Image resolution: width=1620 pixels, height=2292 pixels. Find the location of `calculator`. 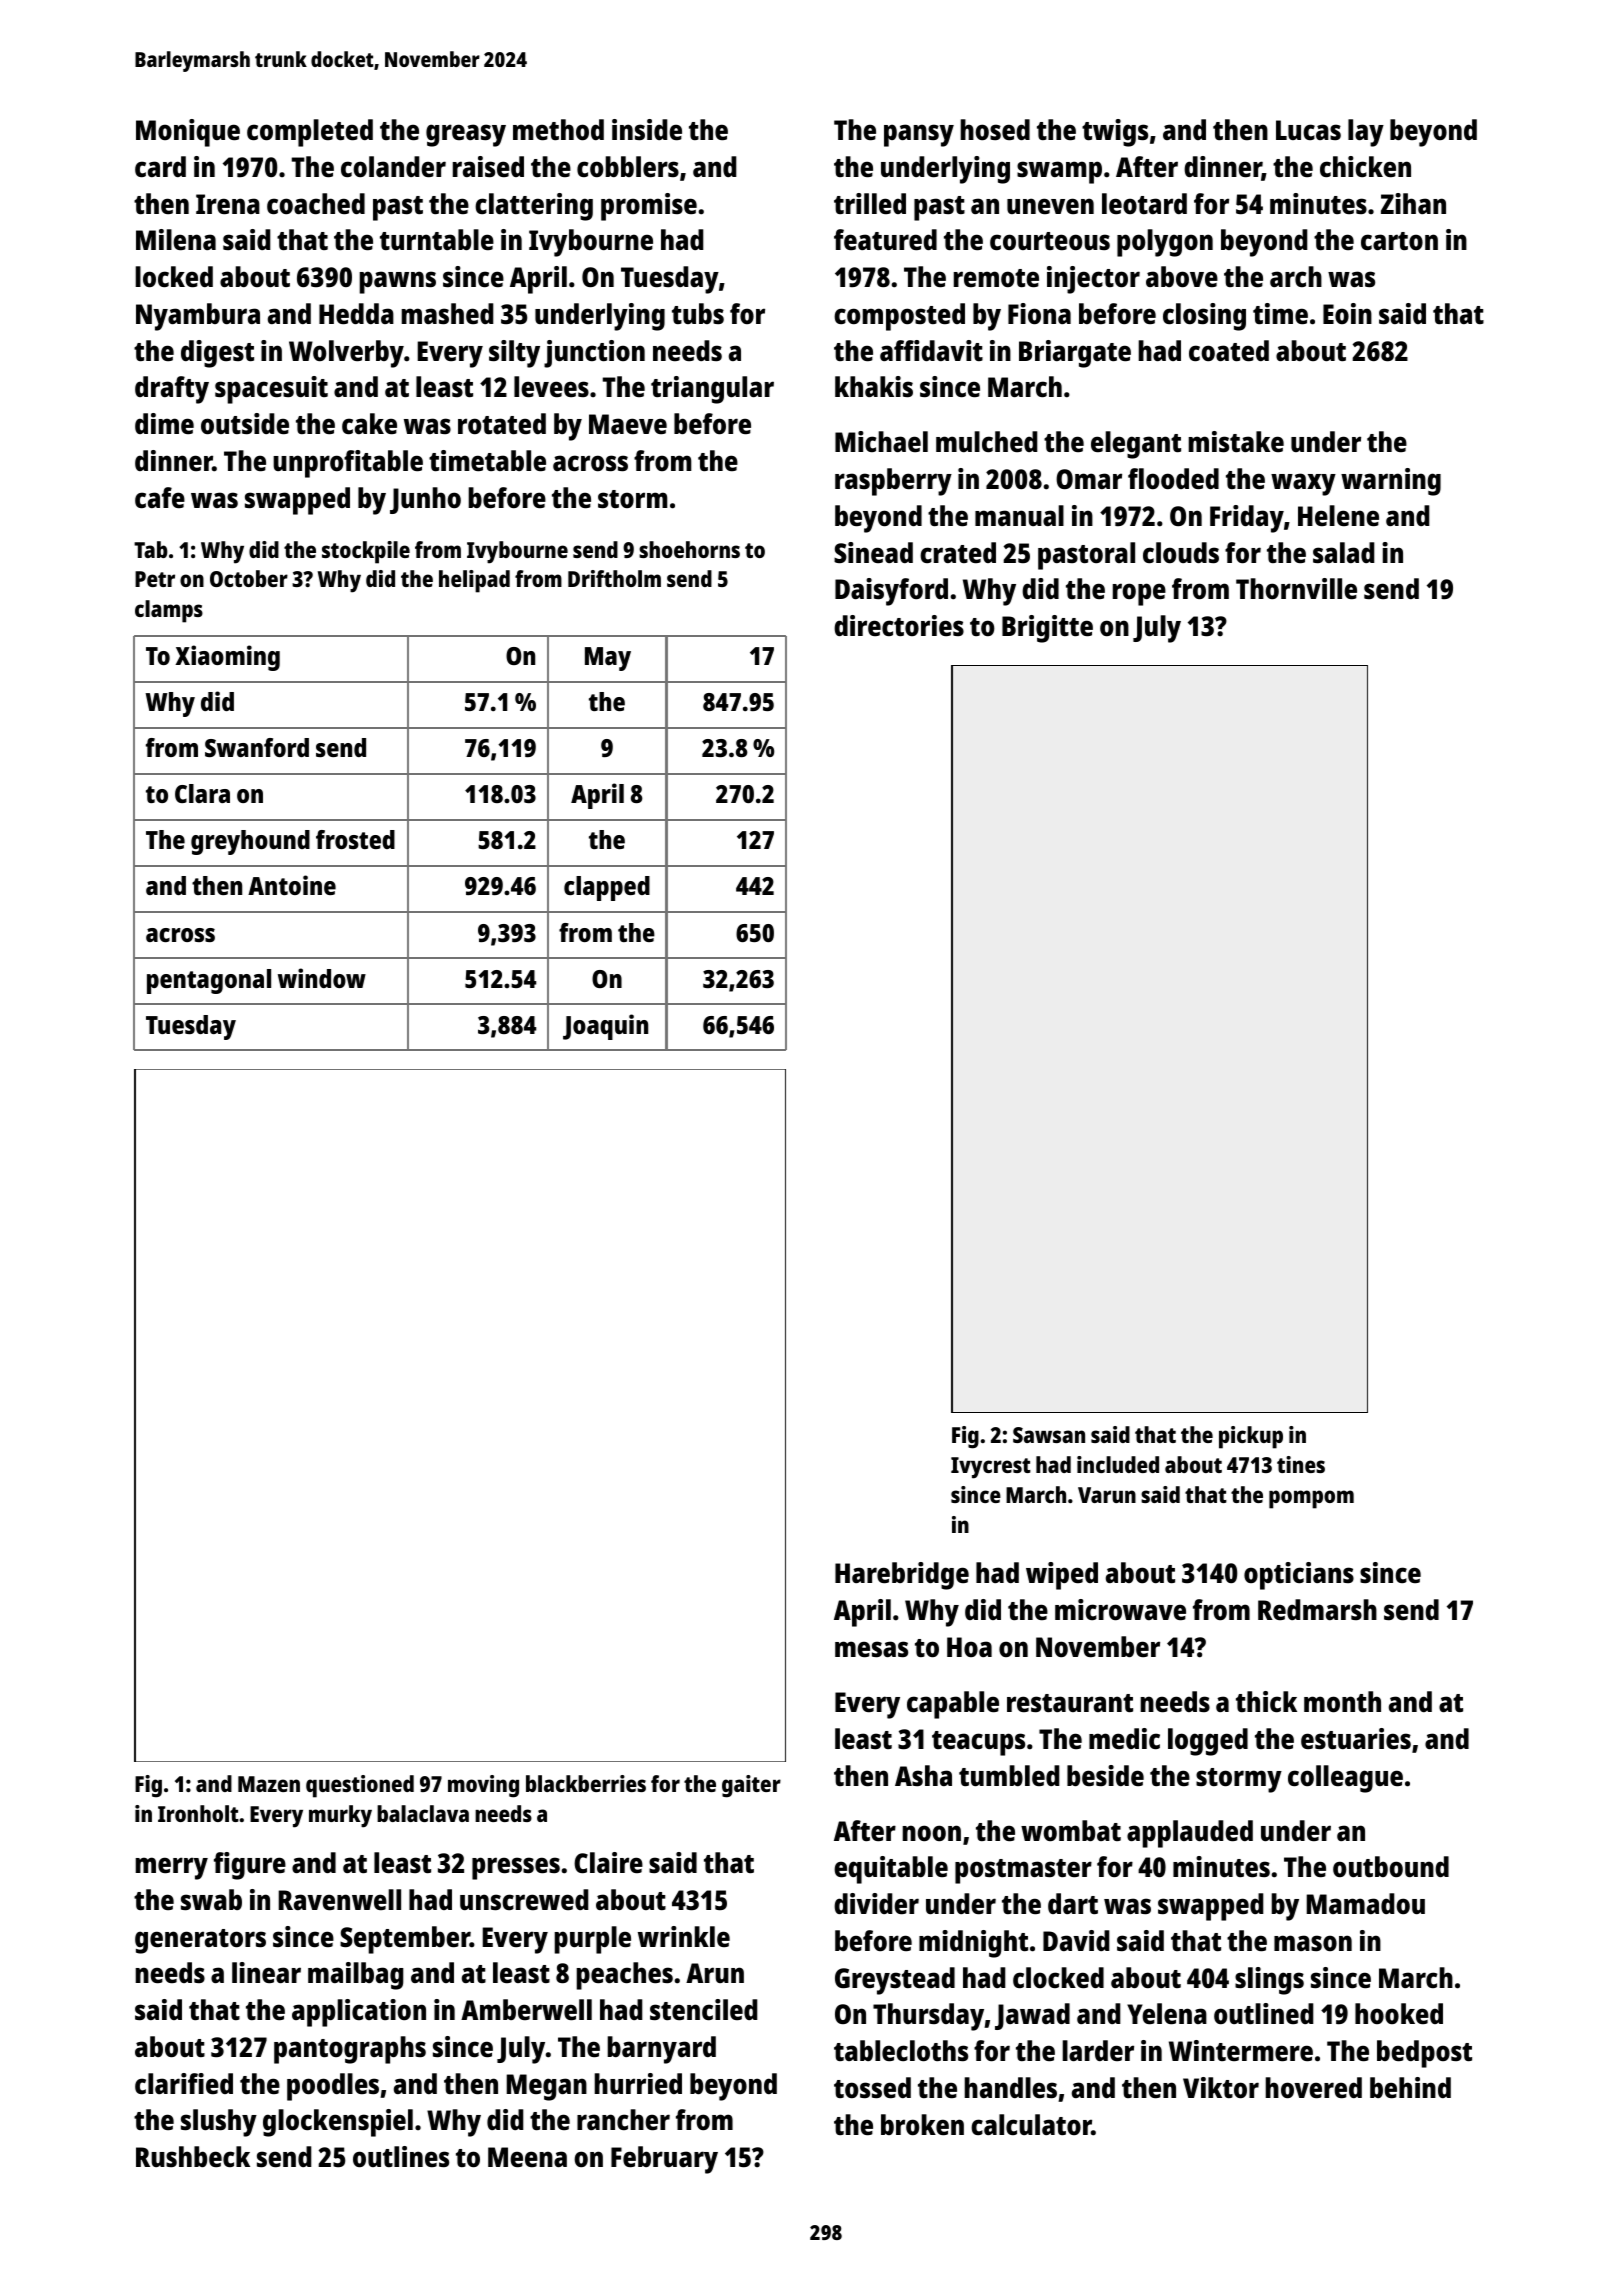

calculator is located at coordinates (1031, 2124).
